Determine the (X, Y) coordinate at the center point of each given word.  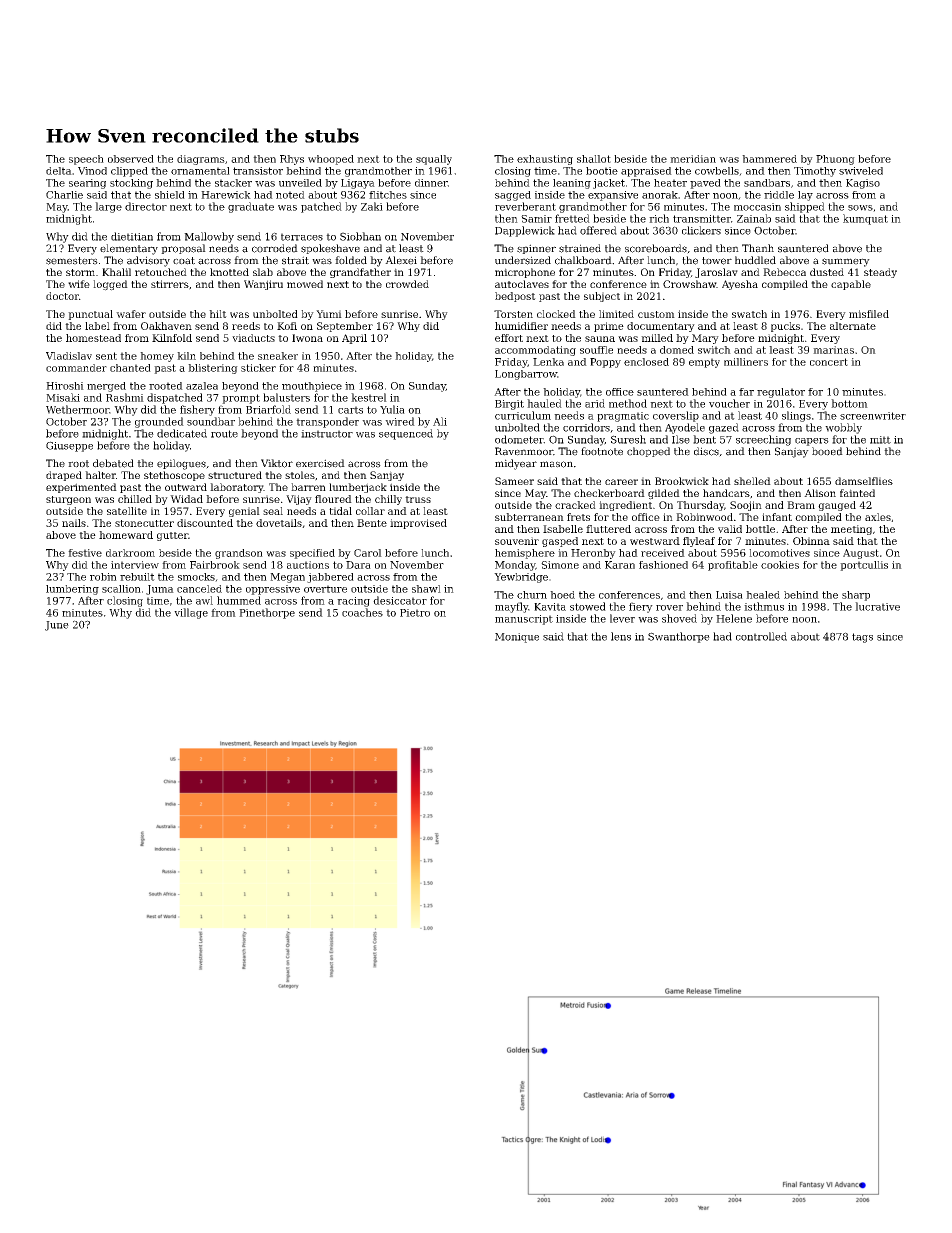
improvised (418, 524)
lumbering (72, 590)
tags (862, 638)
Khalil (116, 272)
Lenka (548, 362)
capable (851, 285)
